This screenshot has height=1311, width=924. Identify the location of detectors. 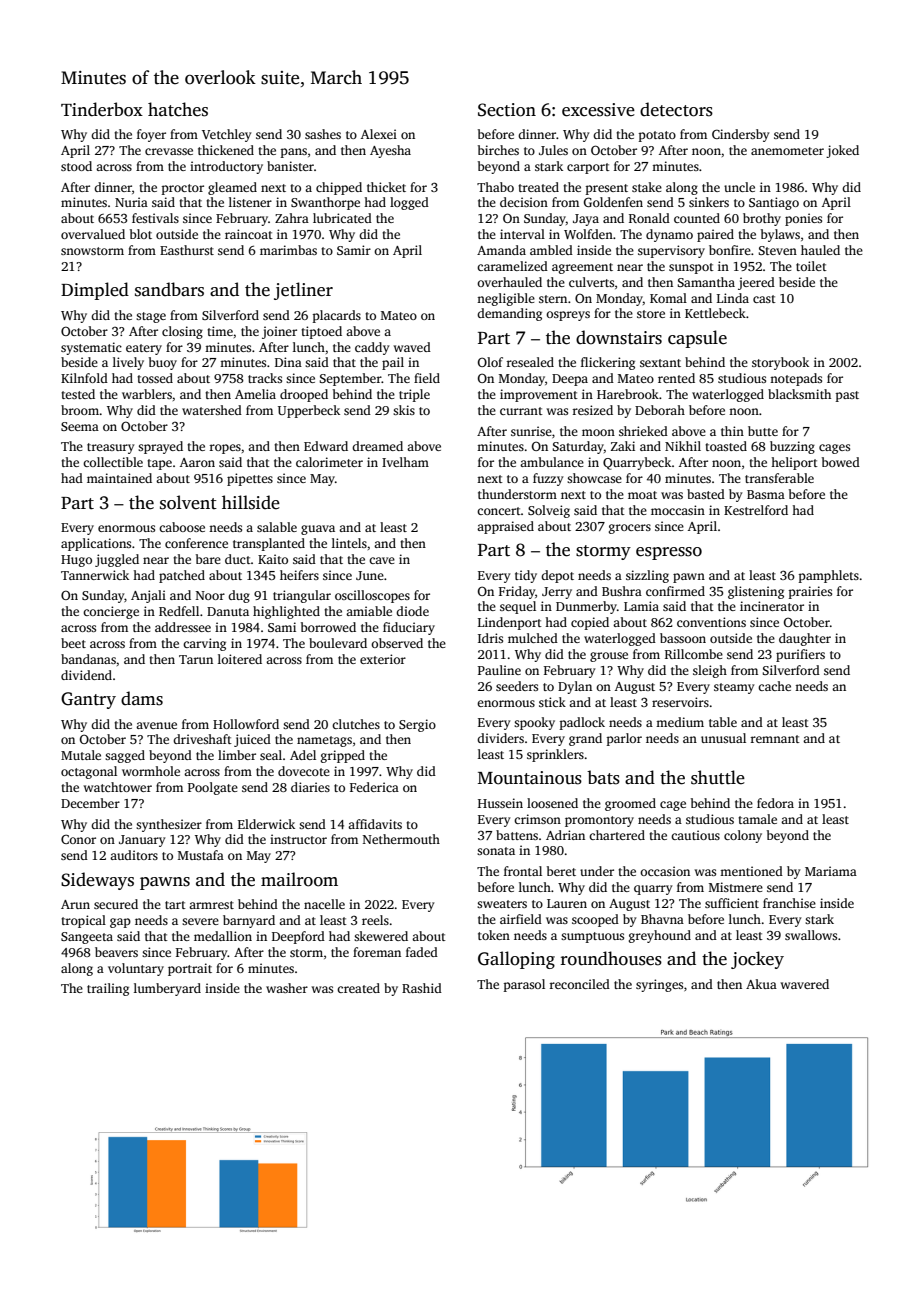
(676, 109).
